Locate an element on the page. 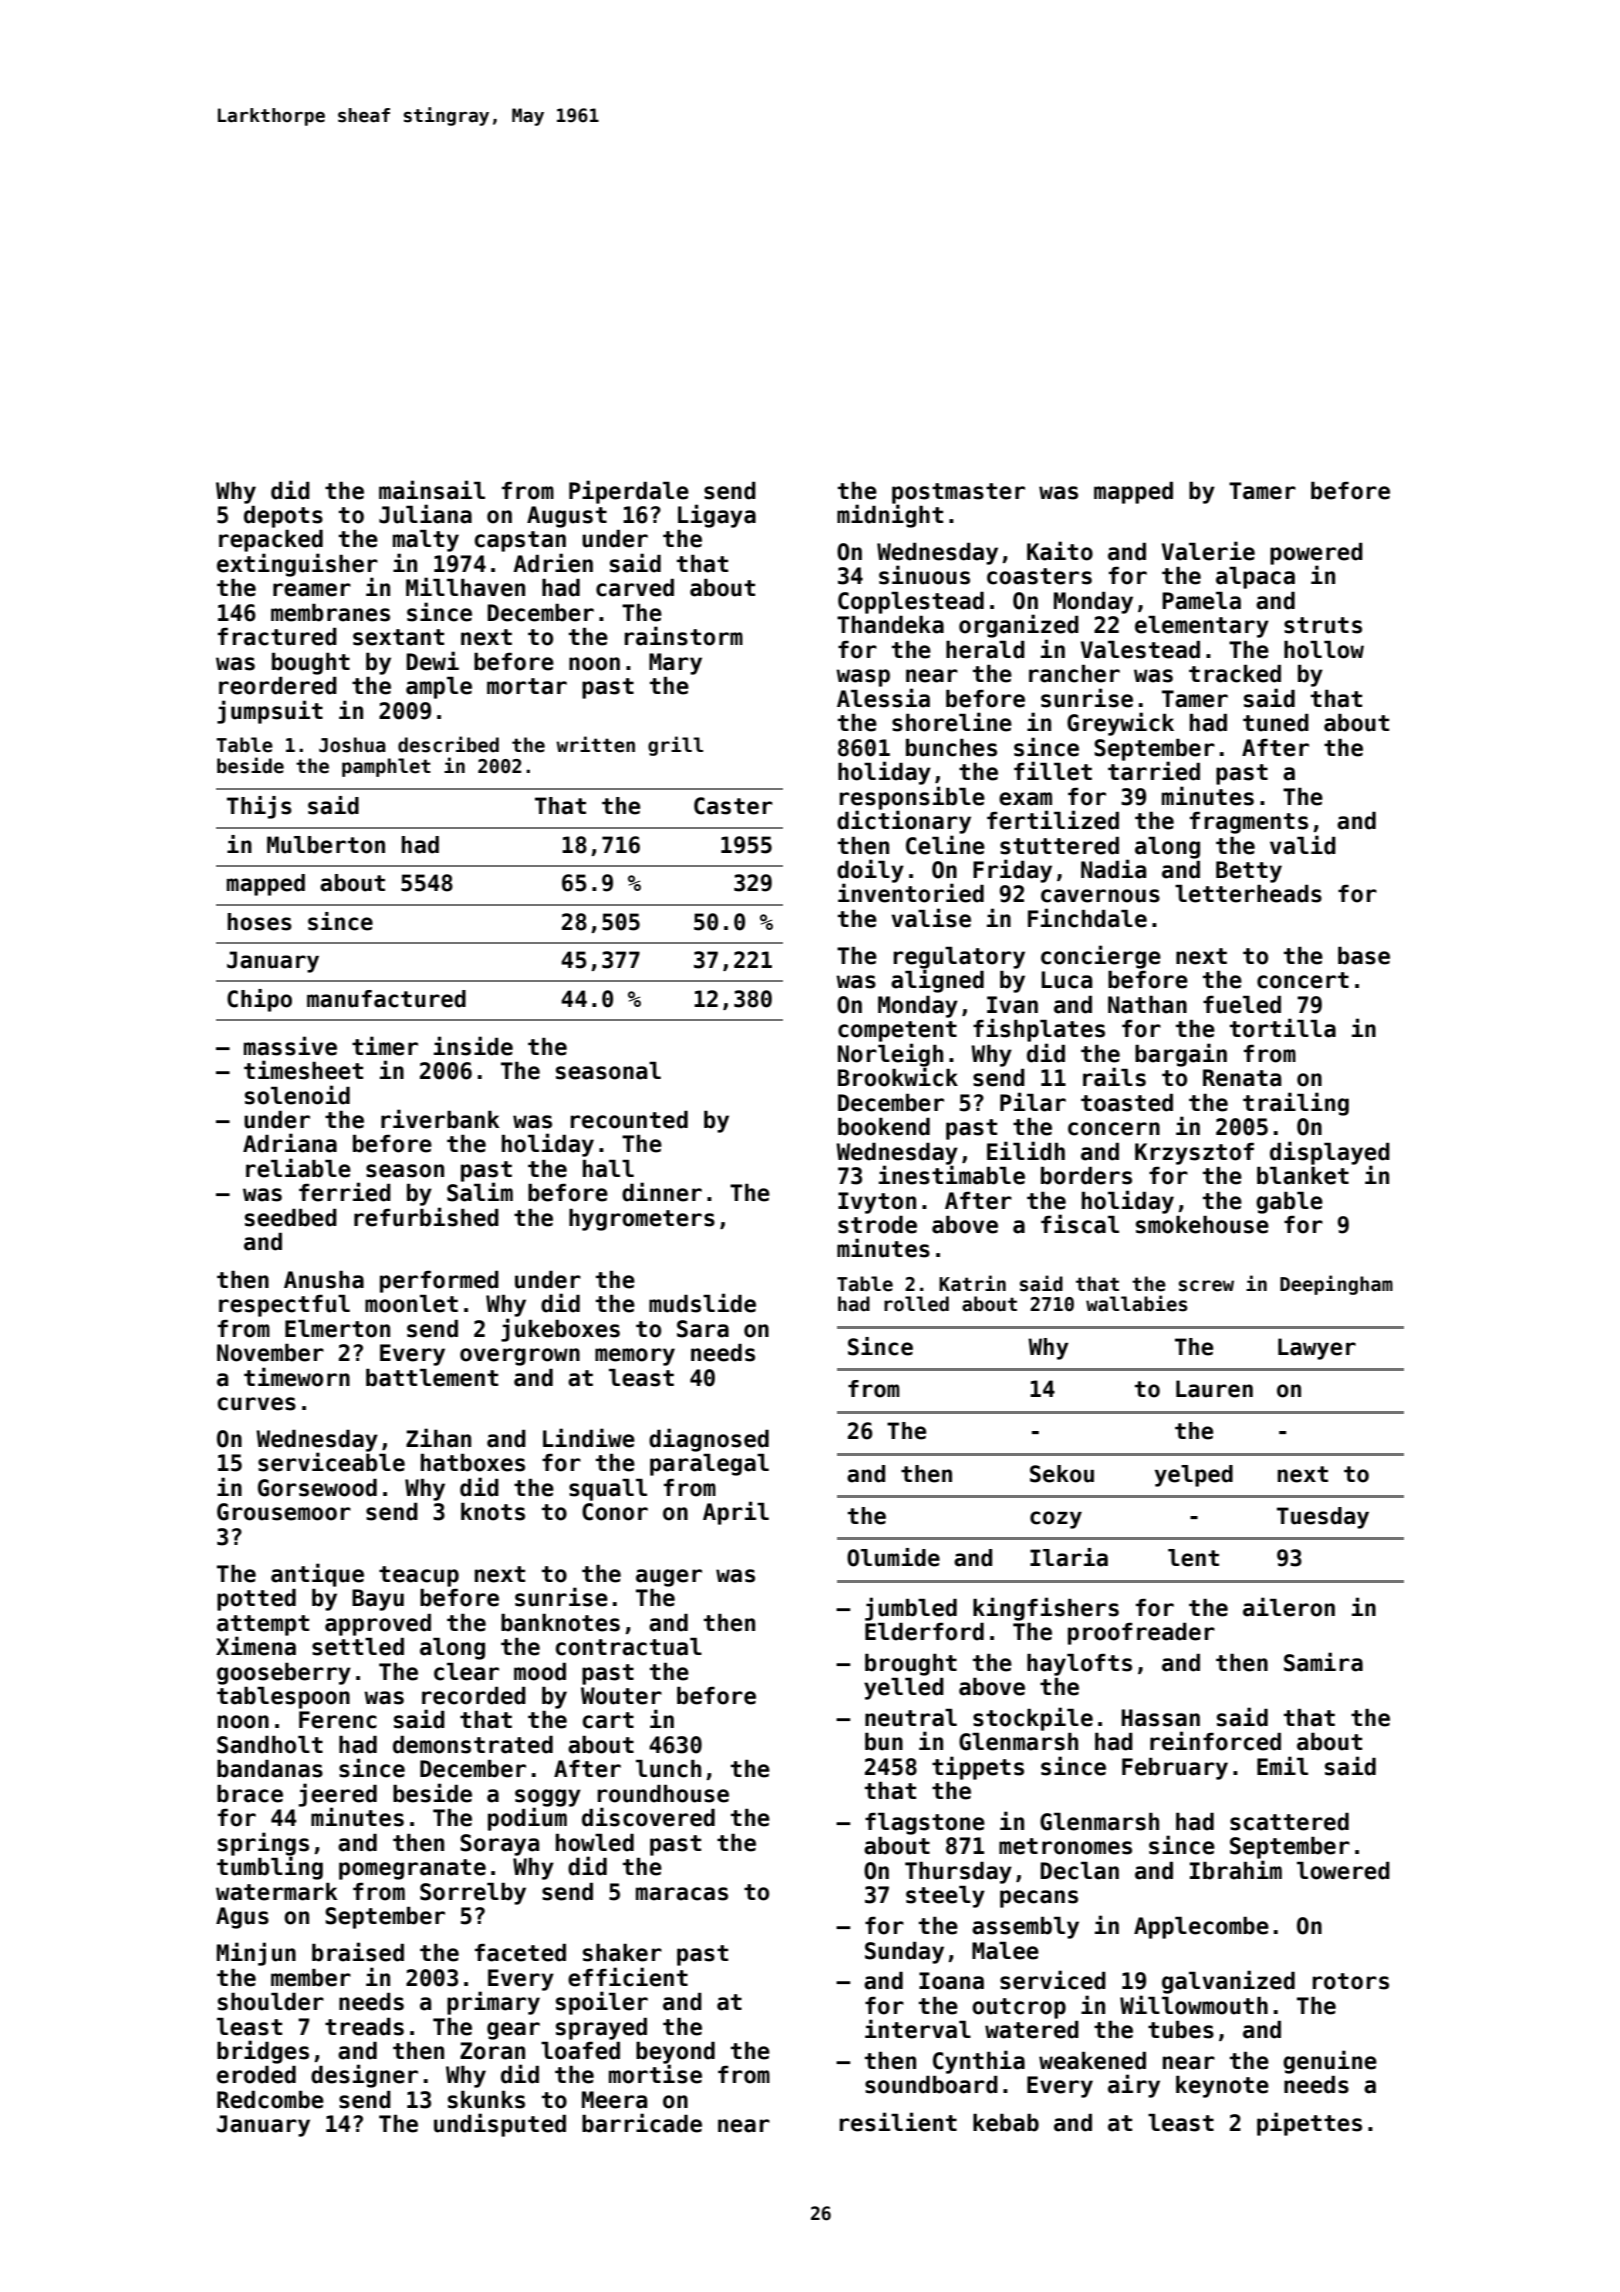 This page has height=2292, width=1620. postmaster is located at coordinates (958, 493).
